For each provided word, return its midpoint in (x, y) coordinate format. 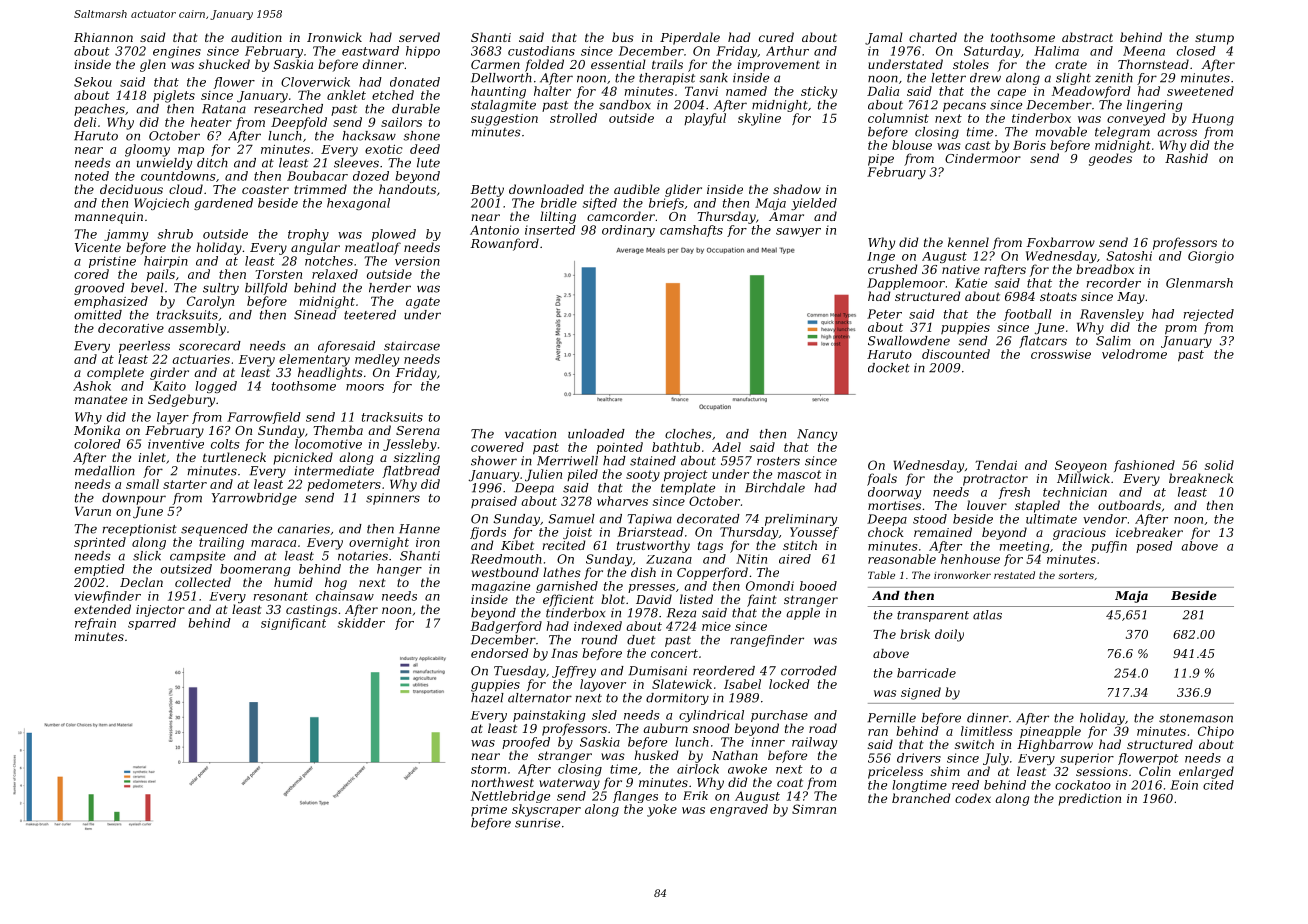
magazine (501, 587)
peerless (144, 347)
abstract (1087, 37)
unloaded (596, 434)
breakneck (1201, 478)
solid (1219, 465)
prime (489, 810)
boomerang (255, 570)
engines (177, 52)
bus (623, 37)
